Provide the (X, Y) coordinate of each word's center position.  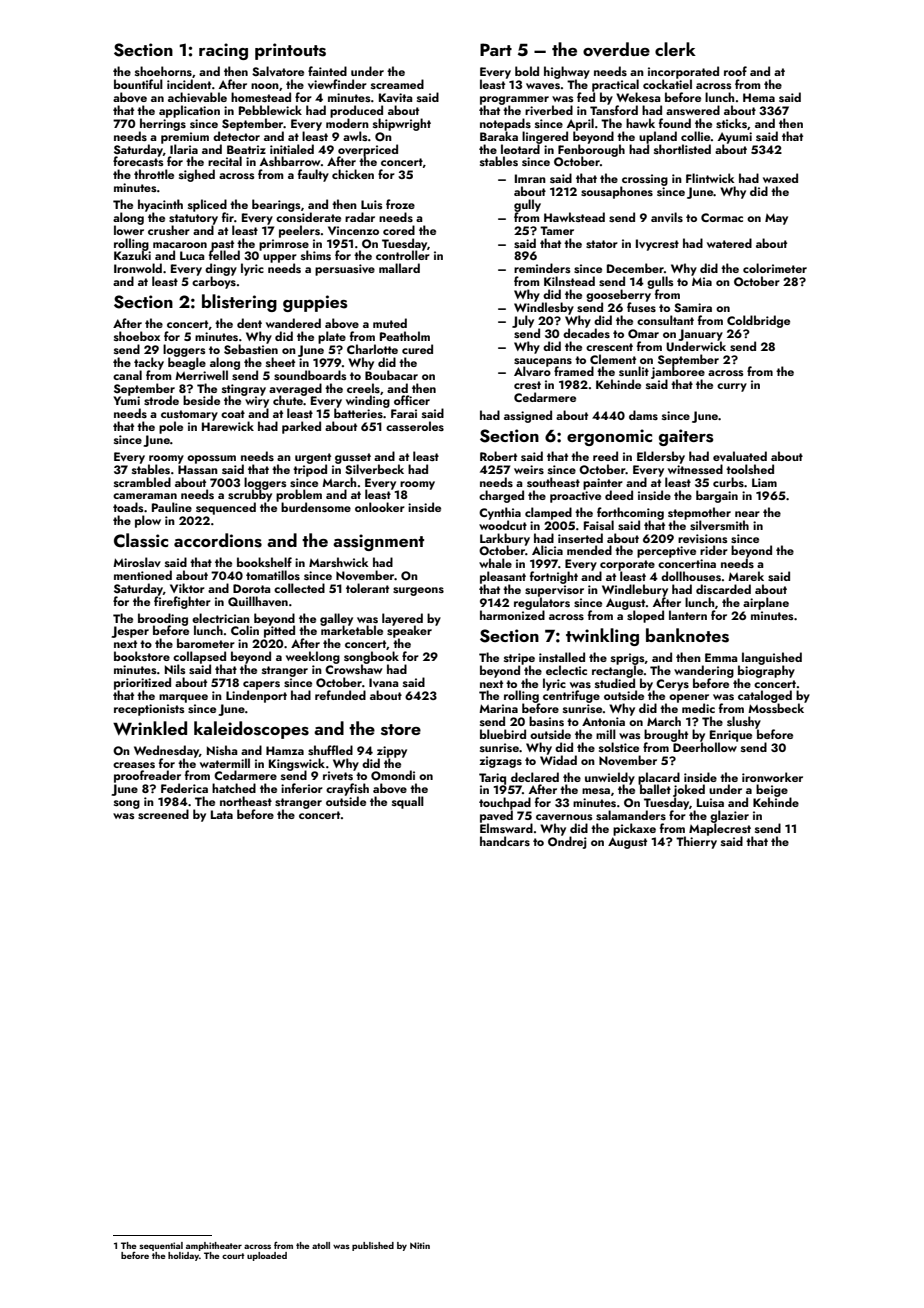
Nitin (420, 1245)
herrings (163, 124)
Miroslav (137, 562)
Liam (764, 482)
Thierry (696, 842)
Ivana (384, 682)
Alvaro (532, 371)
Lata (222, 814)
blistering (239, 303)
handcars (505, 841)
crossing (645, 180)
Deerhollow (705, 747)
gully (527, 205)
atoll (321, 1245)
